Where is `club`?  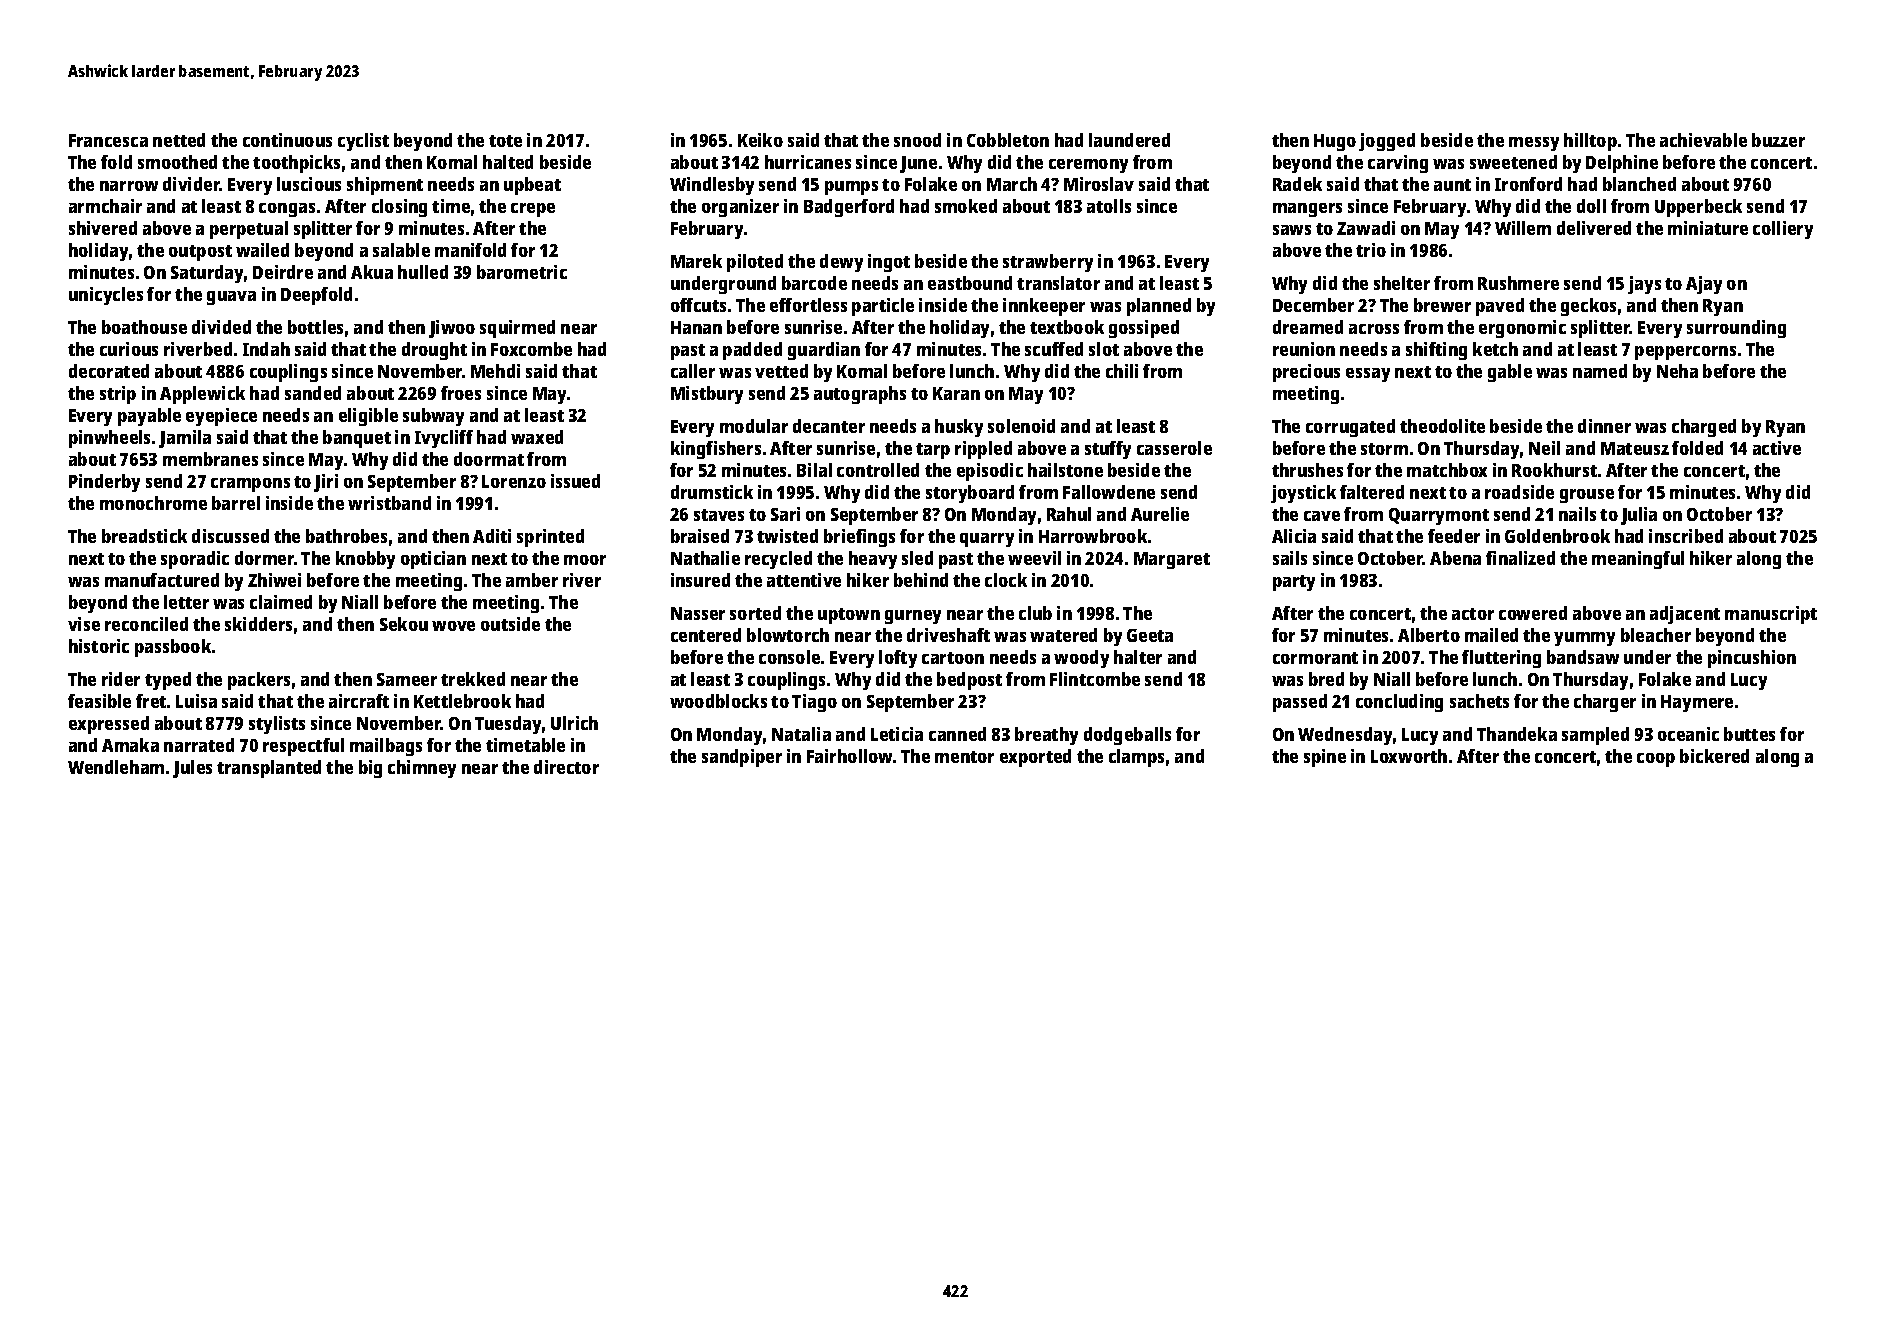 club is located at coordinates (1035, 613).
